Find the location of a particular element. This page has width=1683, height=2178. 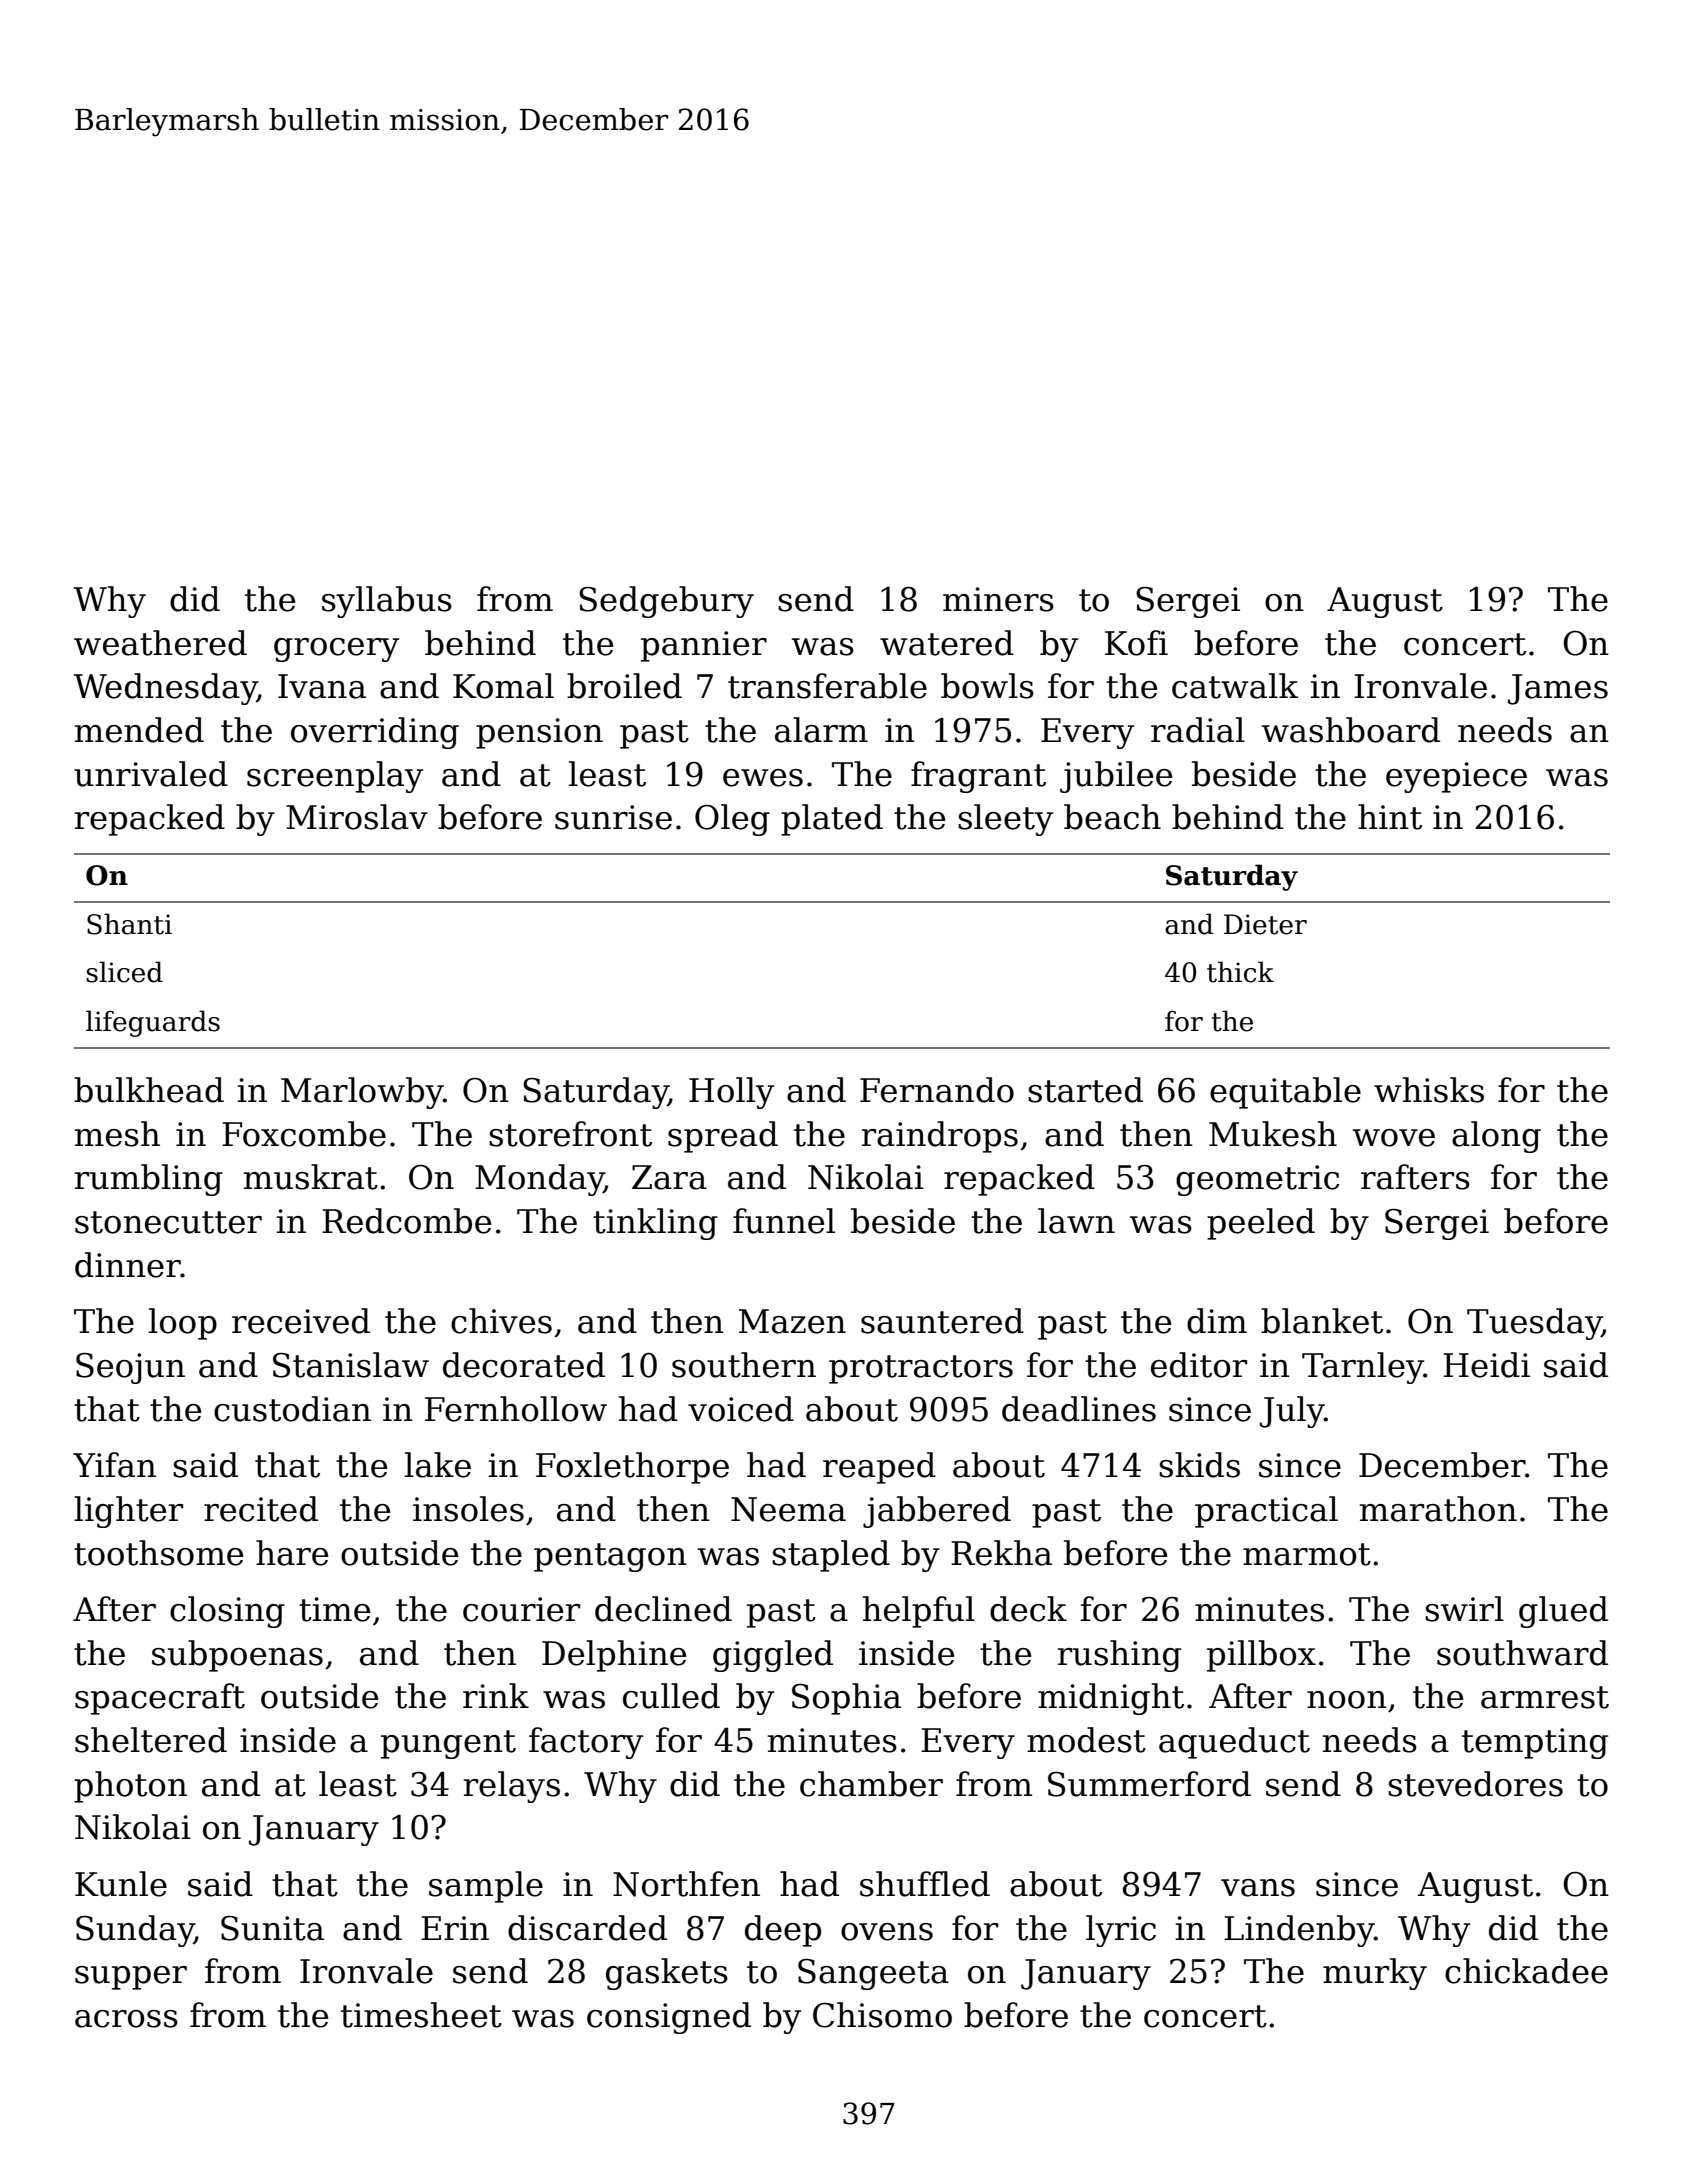

geometric is located at coordinates (1257, 1180).
